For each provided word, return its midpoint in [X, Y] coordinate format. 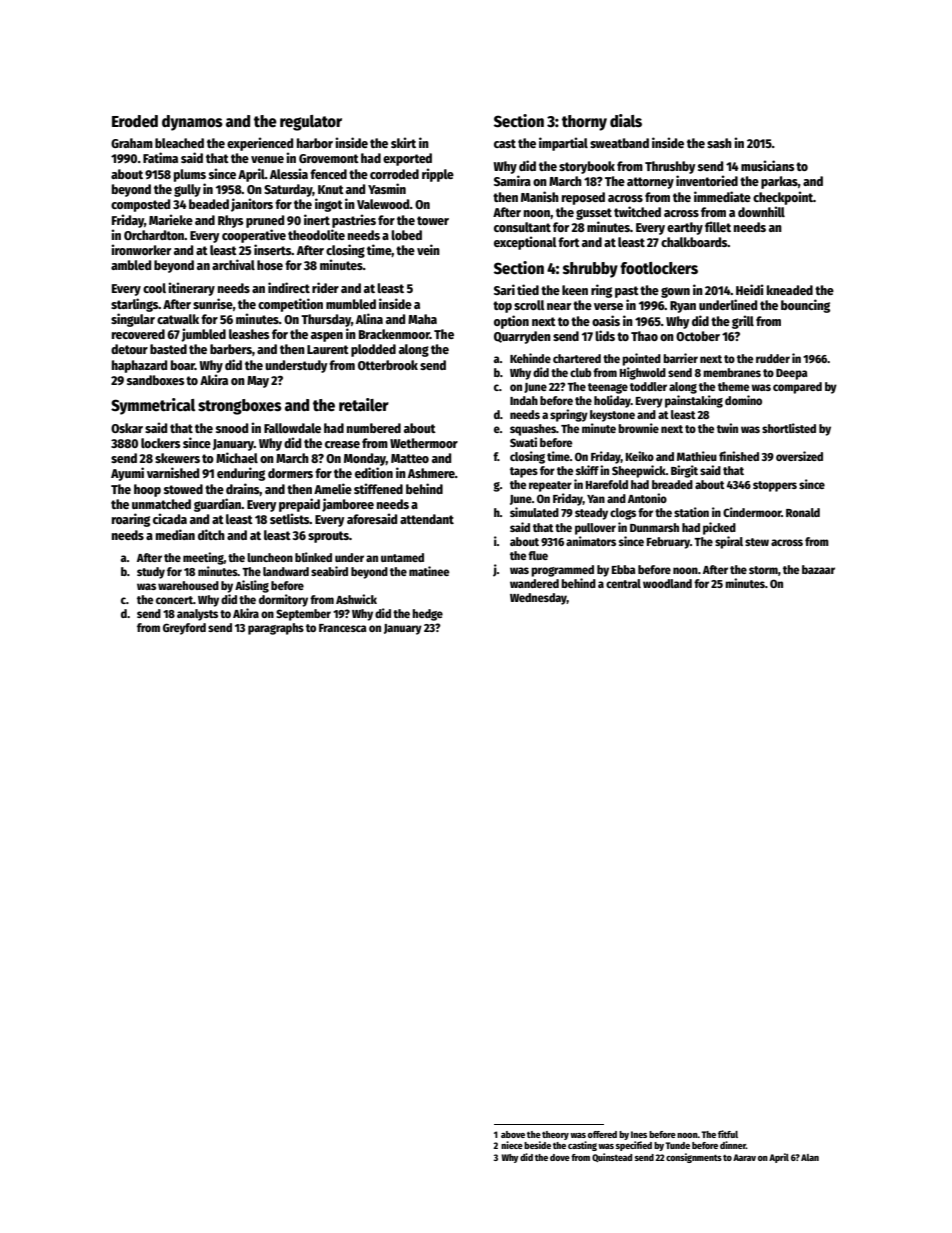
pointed [641, 359]
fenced [328, 174]
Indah [524, 400]
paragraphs [276, 629]
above [513, 1134]
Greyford [184, 629]
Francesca [342, 628]
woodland [667, 583]
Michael [237, 457]
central [623, 583]
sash [719, 143]
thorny [584, 123]
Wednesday [538, 599]
